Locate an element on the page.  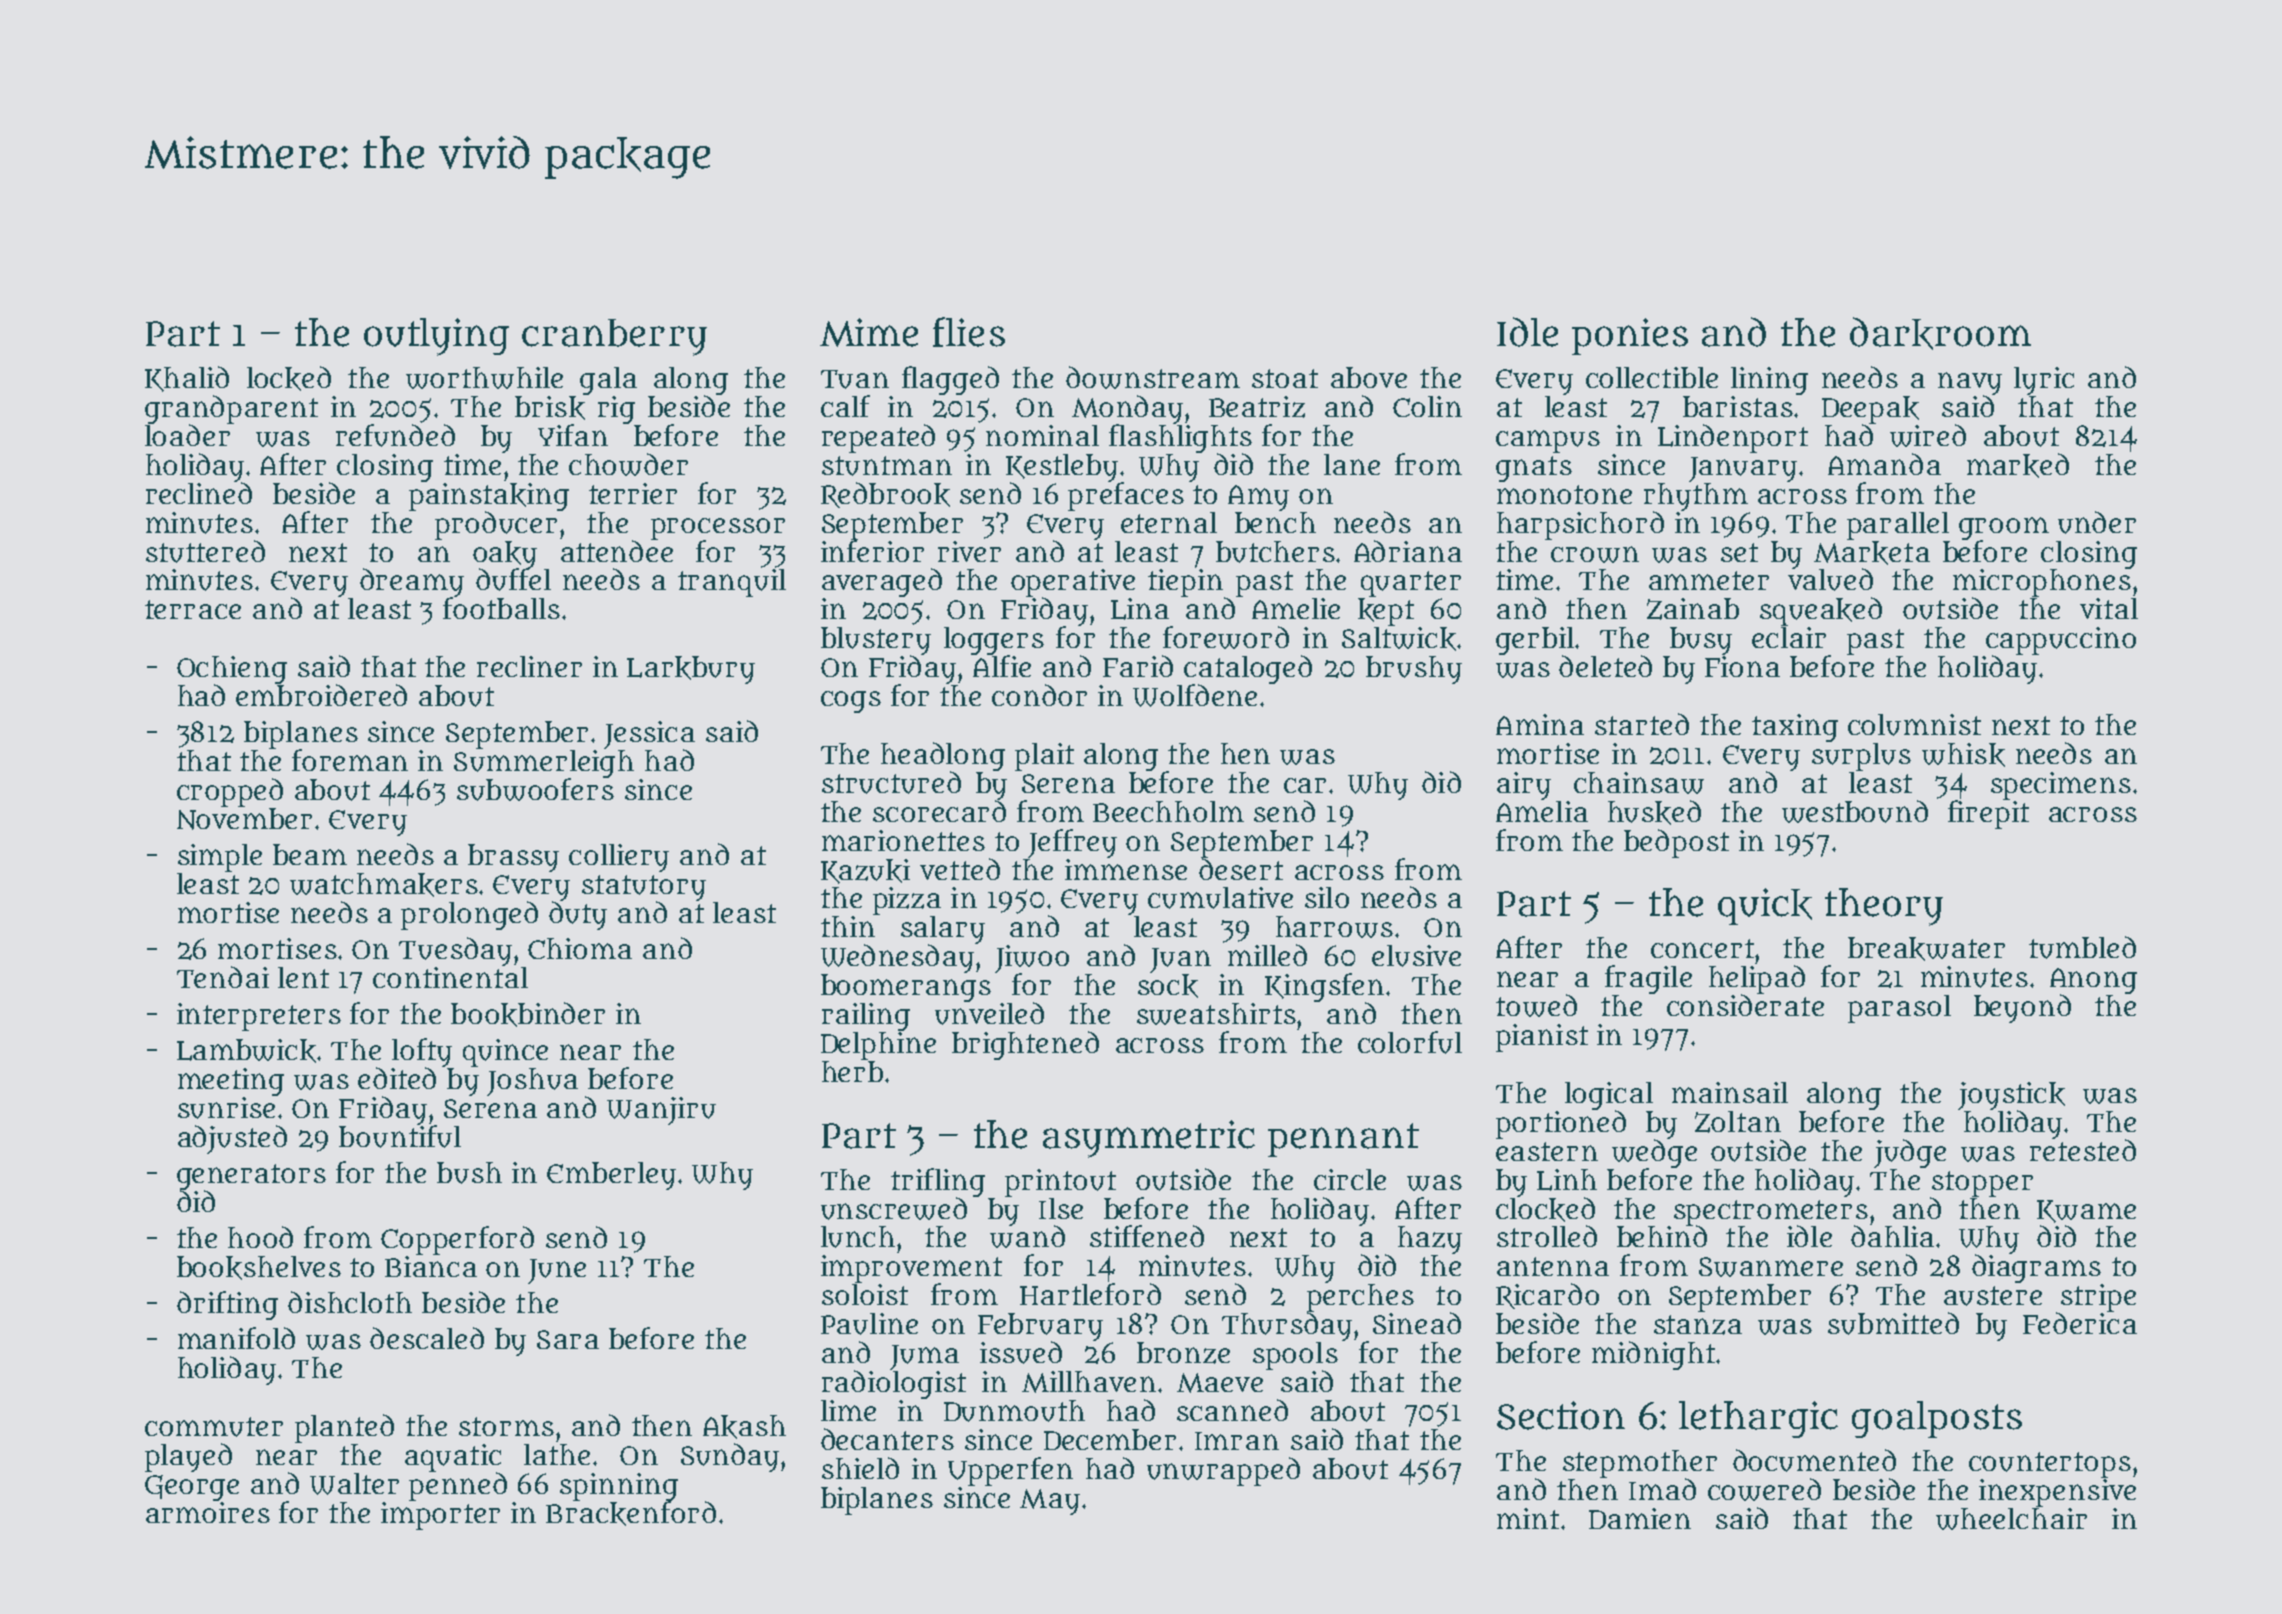
cranberry is located at coordinates (614, 337).
